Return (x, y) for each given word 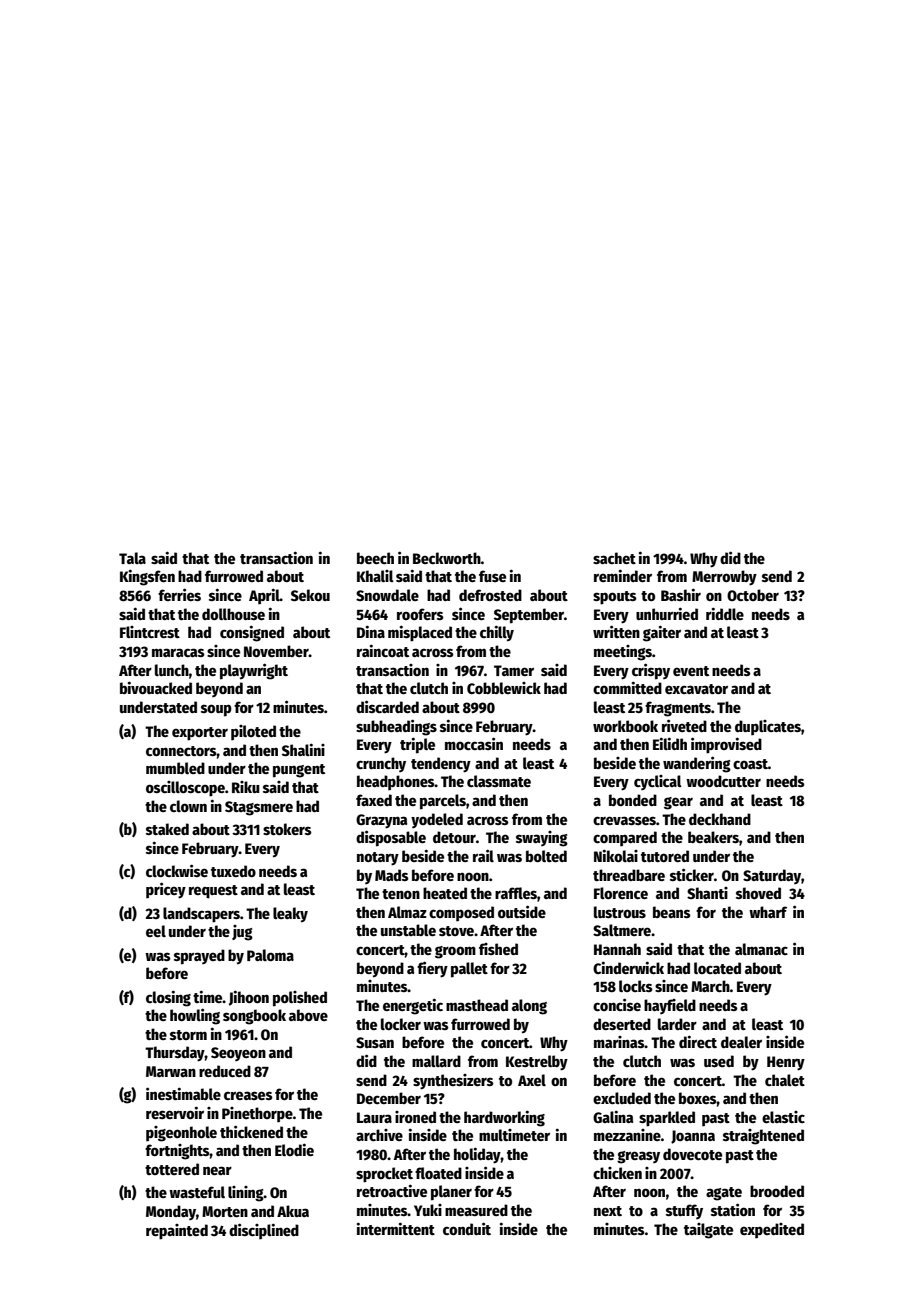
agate (724, 1194)
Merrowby (724, 578)
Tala (132, 558)
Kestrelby (537, 1063)
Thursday (175, 1054)
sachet (614, 558)
